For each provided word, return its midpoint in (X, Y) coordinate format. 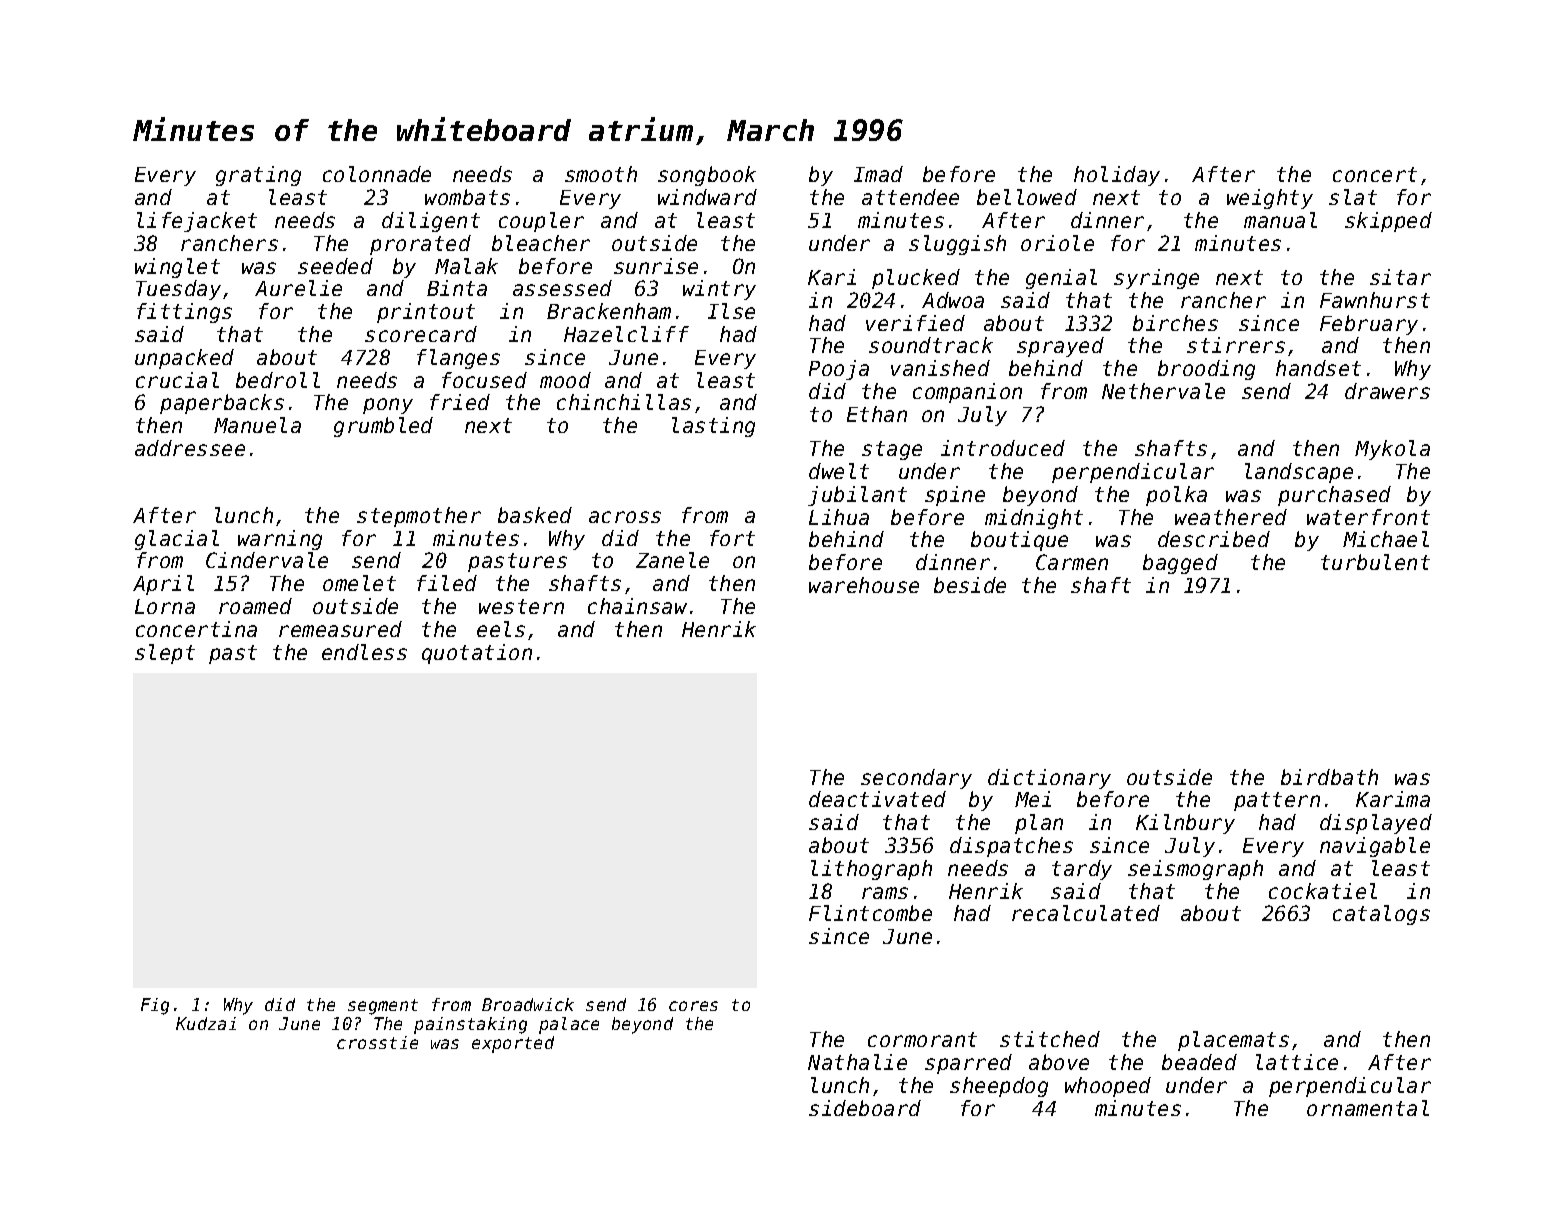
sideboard (865, 1108)
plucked (916, 279)
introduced (1003, 448)
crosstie (377, 1042)
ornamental (1368, 1108)
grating (258, 176)
